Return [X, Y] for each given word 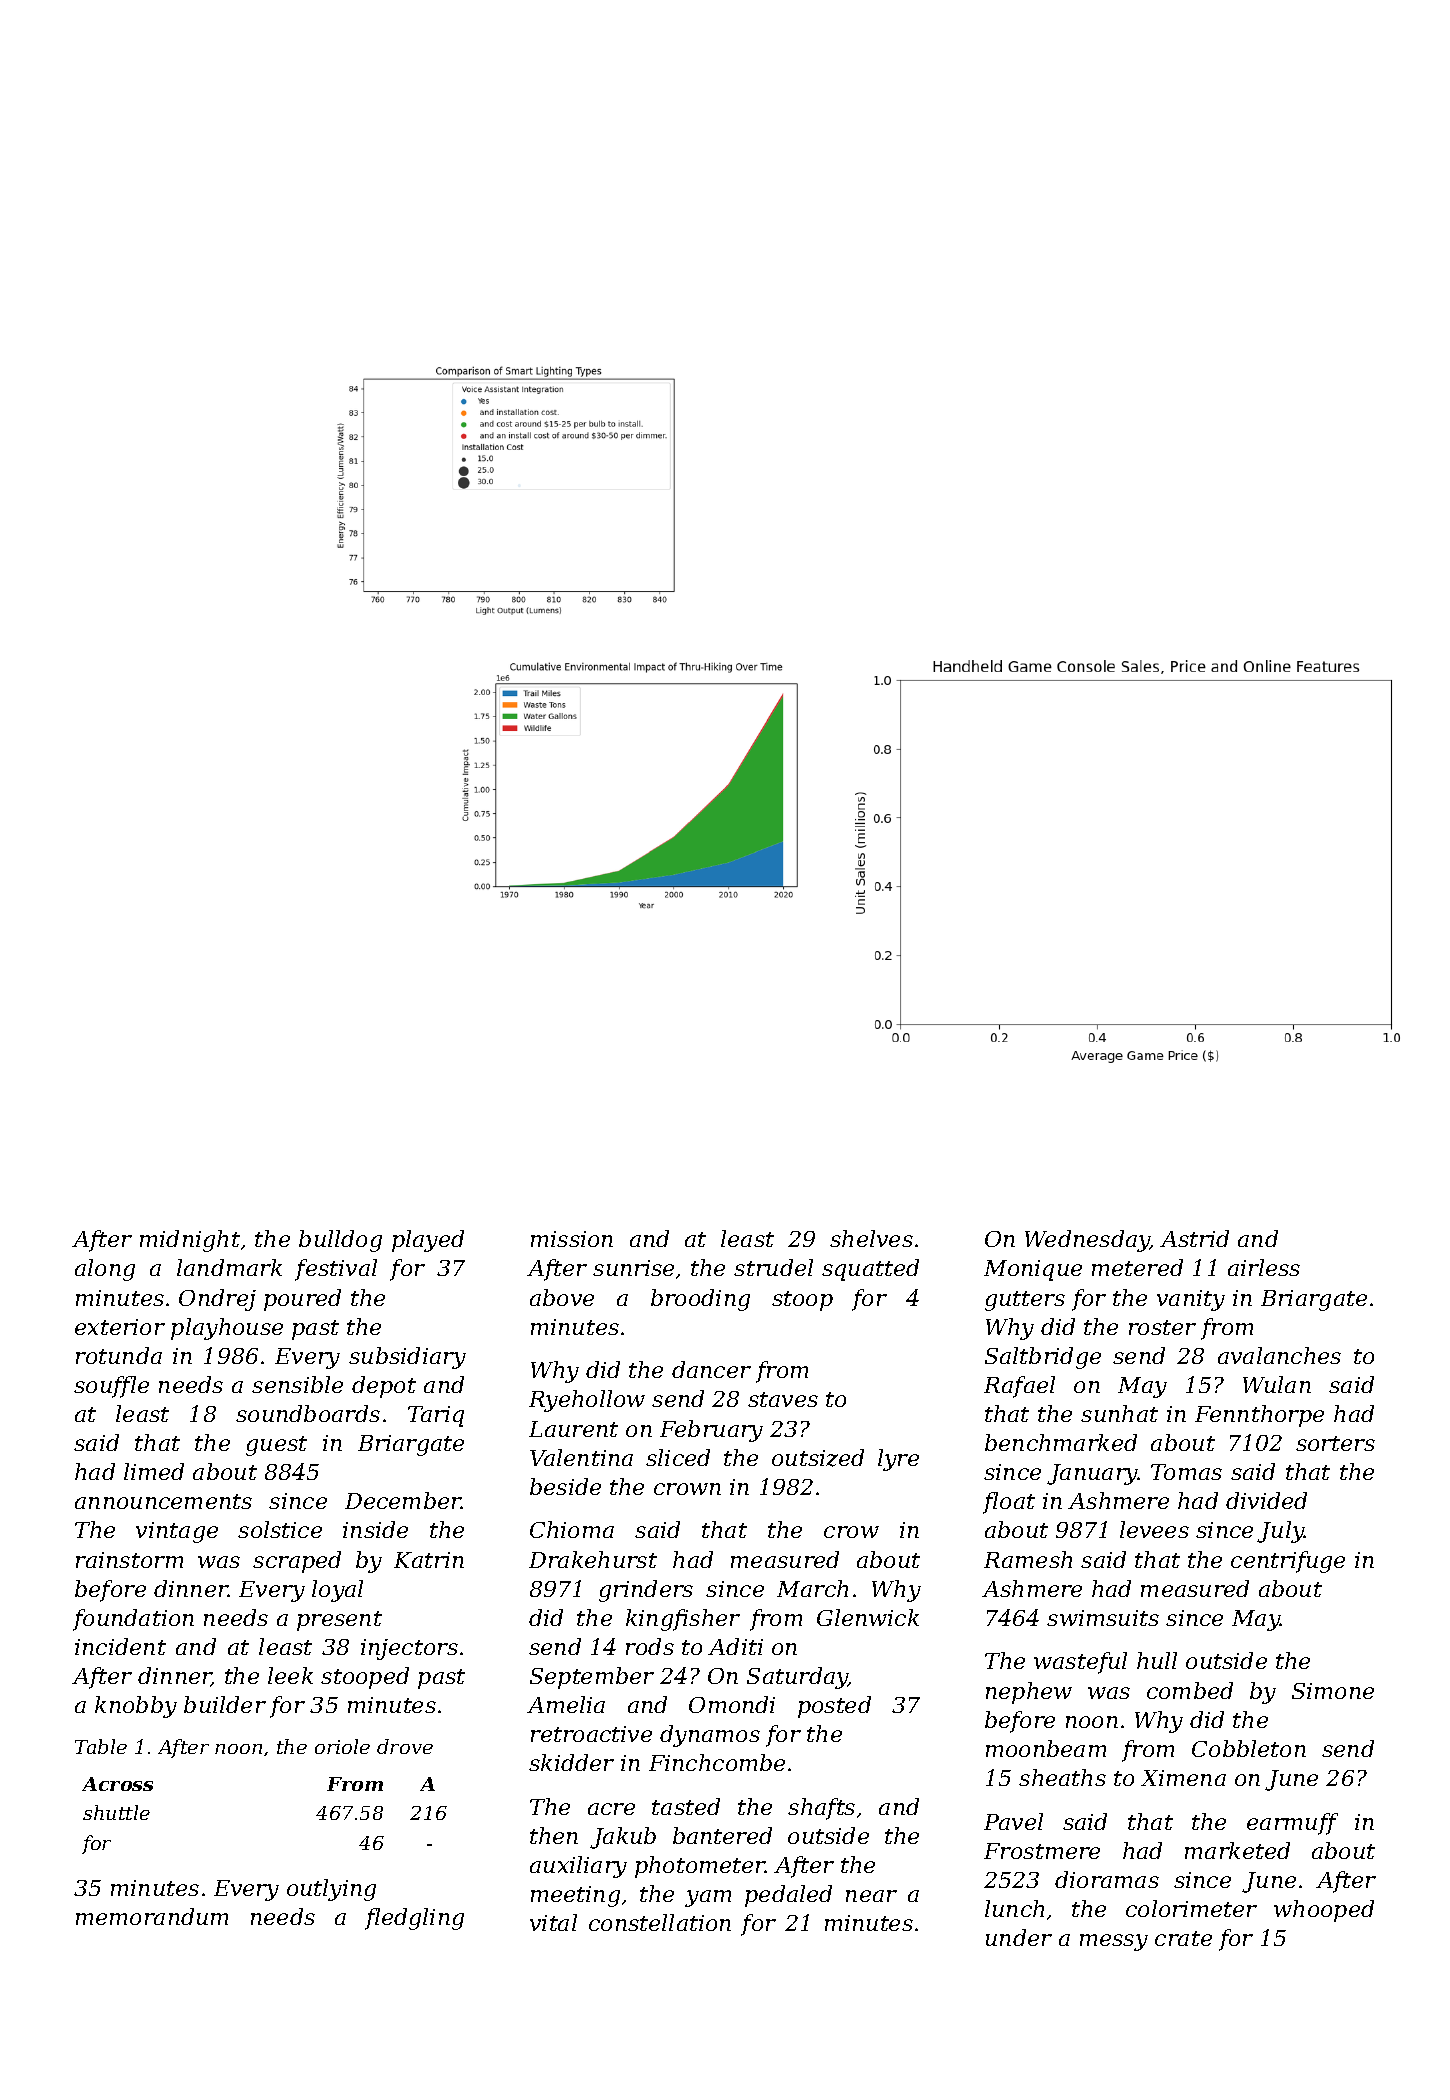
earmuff [1292, 1824]
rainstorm [129, 1560]
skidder [571, 1762]
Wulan [1277, 1384]
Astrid [1194, 1238]
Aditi [735, 1646]
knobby [136, 1707]
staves [783, 1399]
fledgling [414, 1919]
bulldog [340, 1241]
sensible [297, 1384]
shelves [871, 1238]
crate [1183, 1938]
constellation [660, 1922]
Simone [1333, 1691]
